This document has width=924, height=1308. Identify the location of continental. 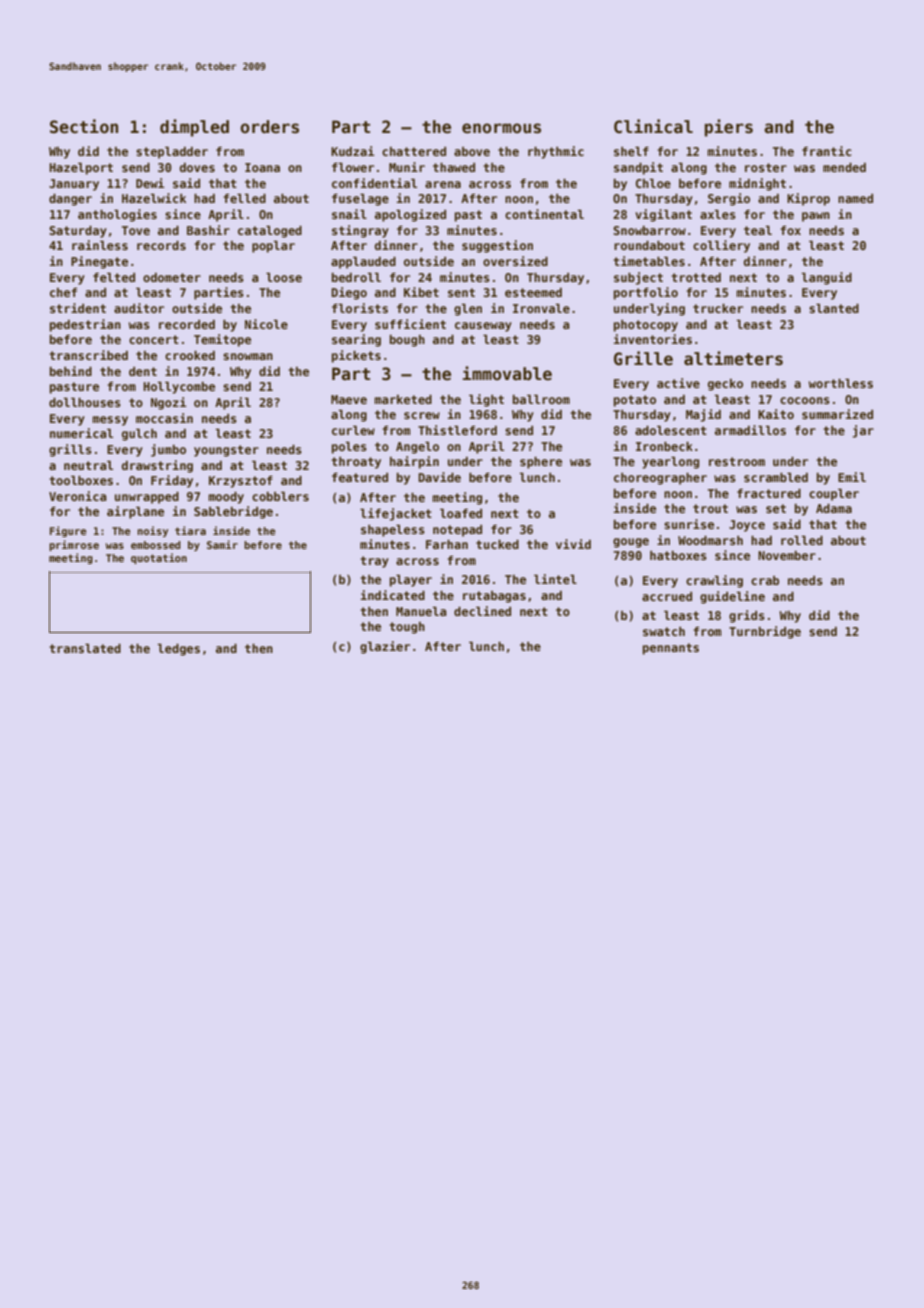
(544, 214).
